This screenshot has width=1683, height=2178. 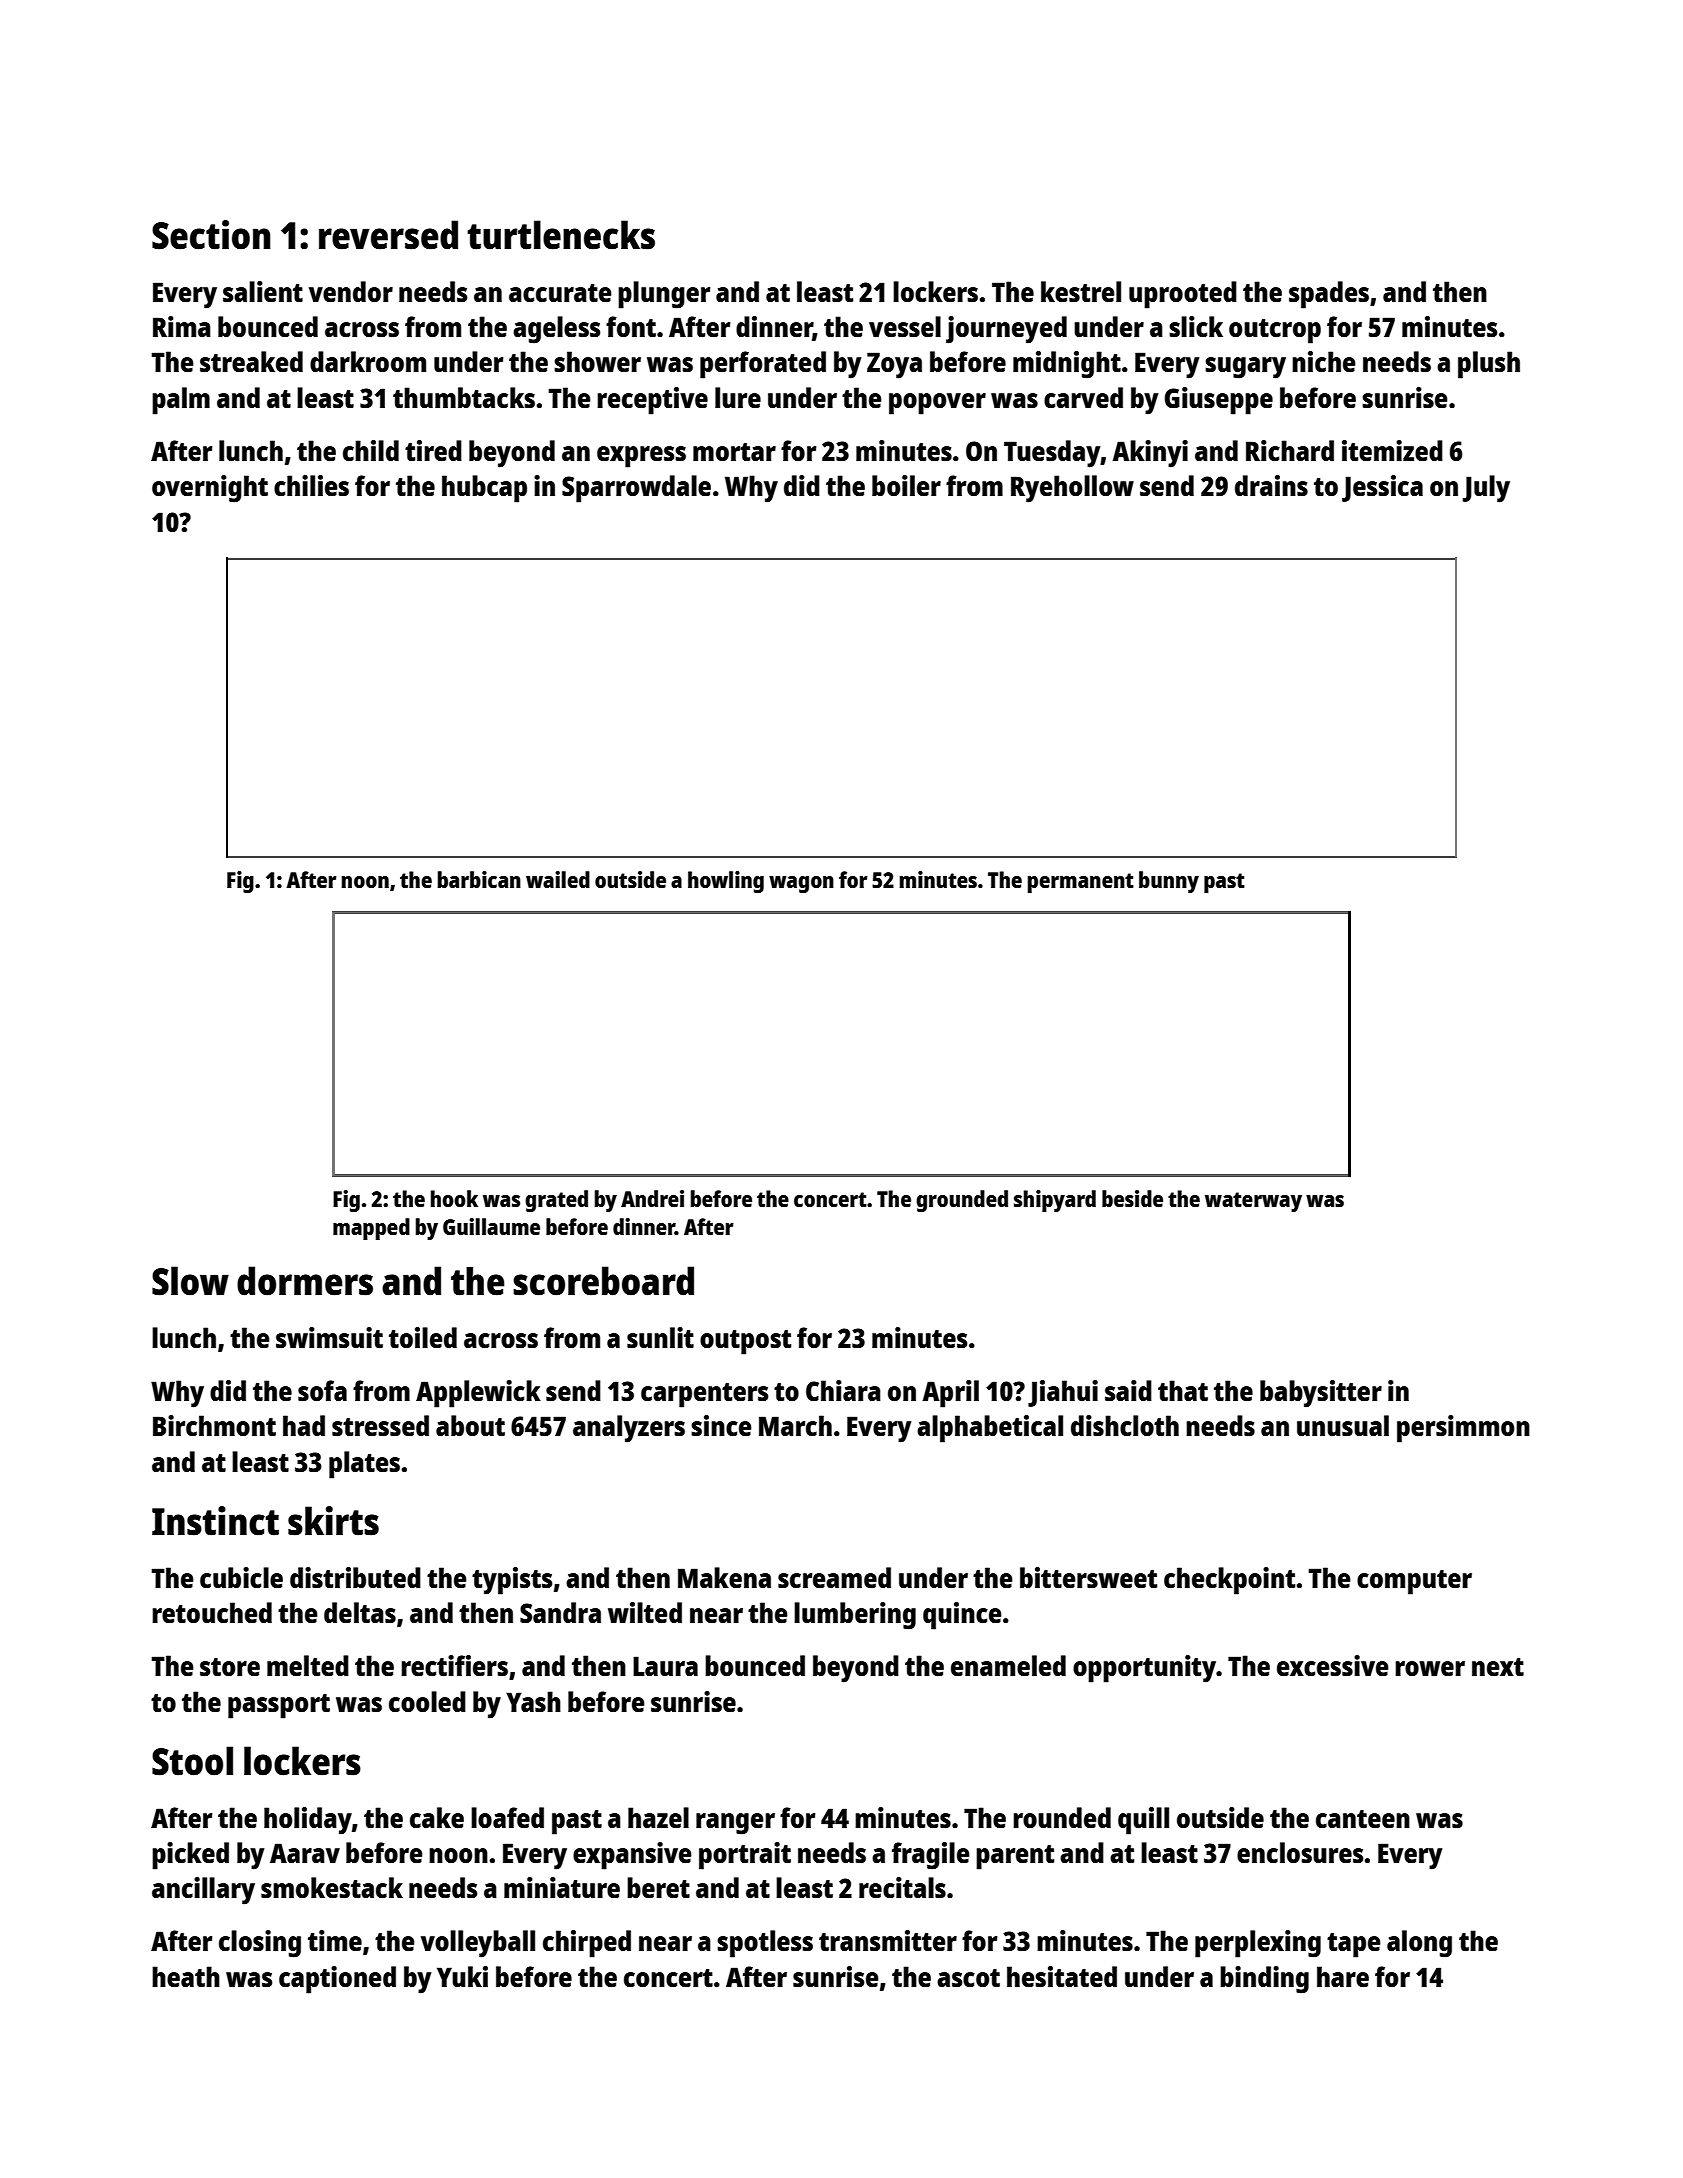 What do you see at coordinates (388, 235) in the screenshot?
I see `reversed` at bounding box center [388, 235].
